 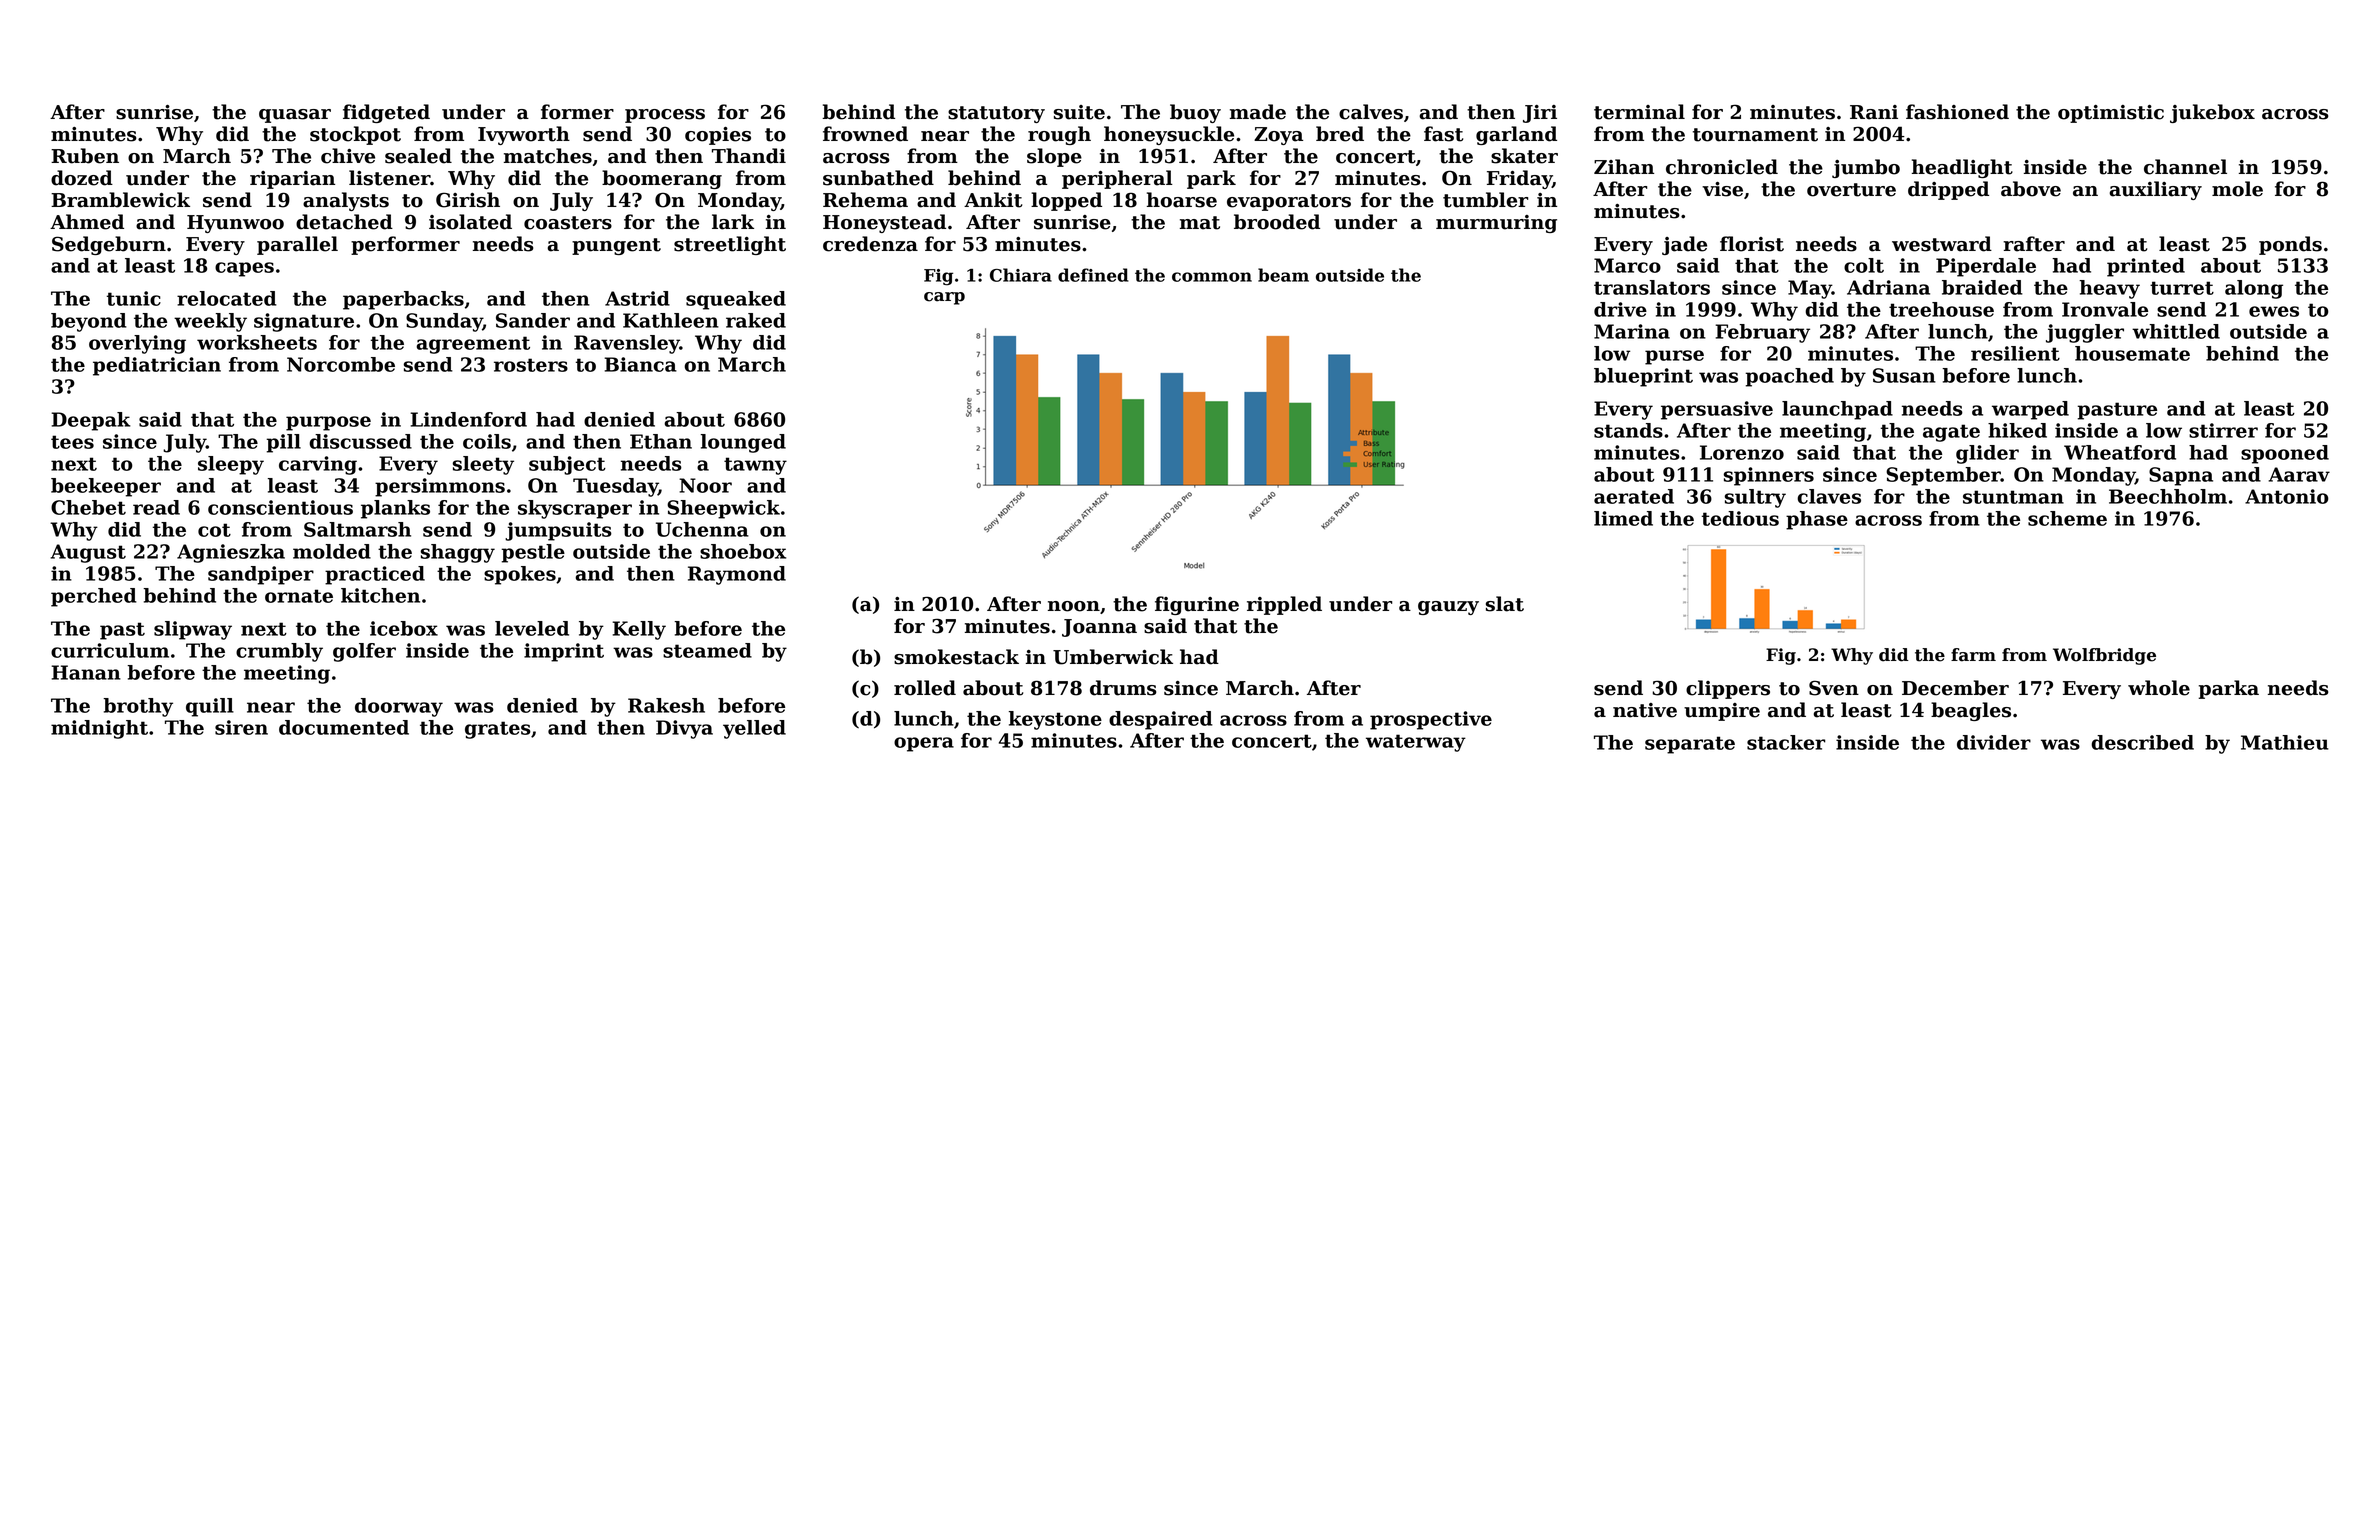 I want to click on golfer, so click(x=364, y=652).
